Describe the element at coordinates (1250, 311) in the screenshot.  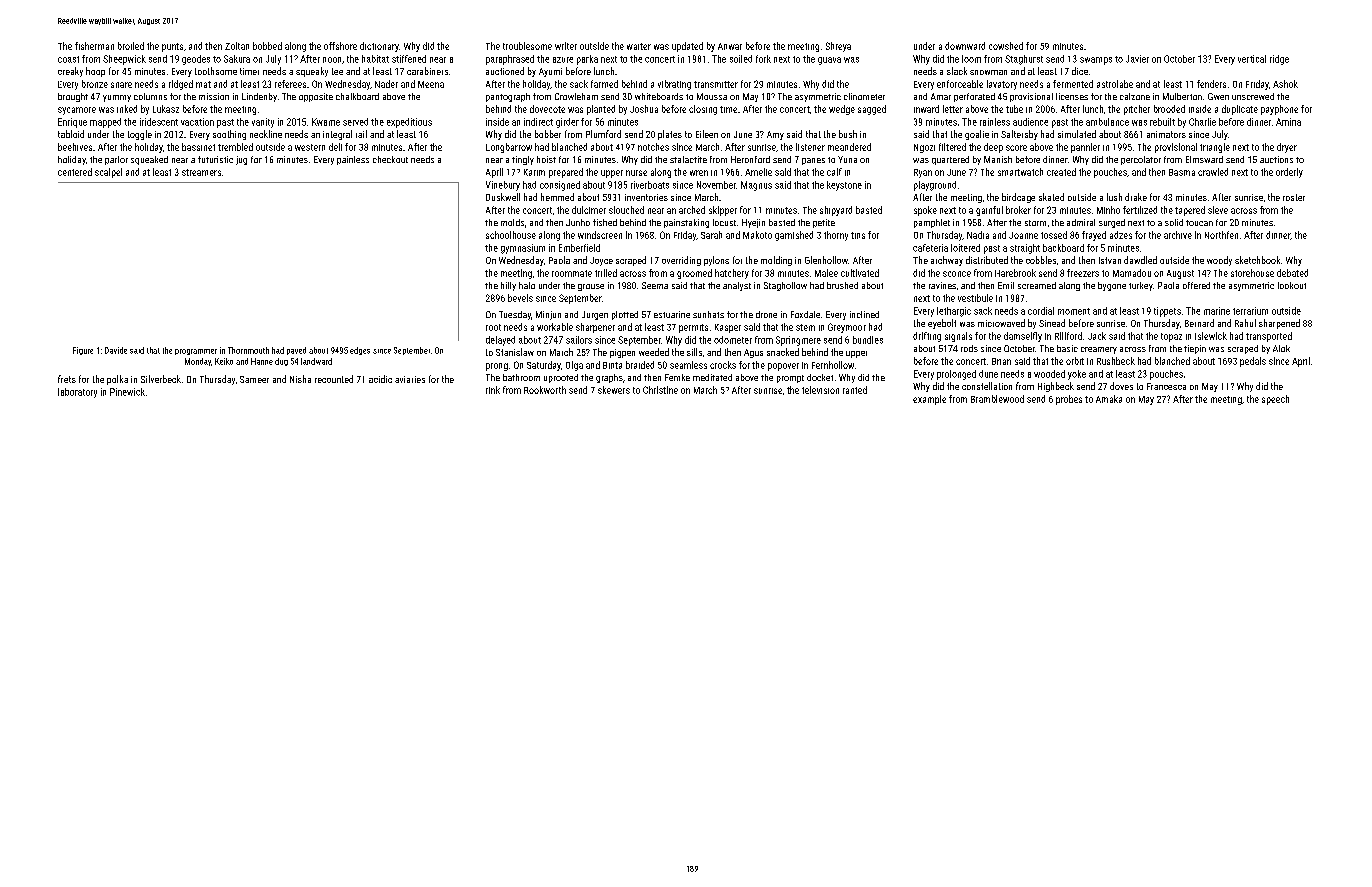
I see `terrarium` at that location.
